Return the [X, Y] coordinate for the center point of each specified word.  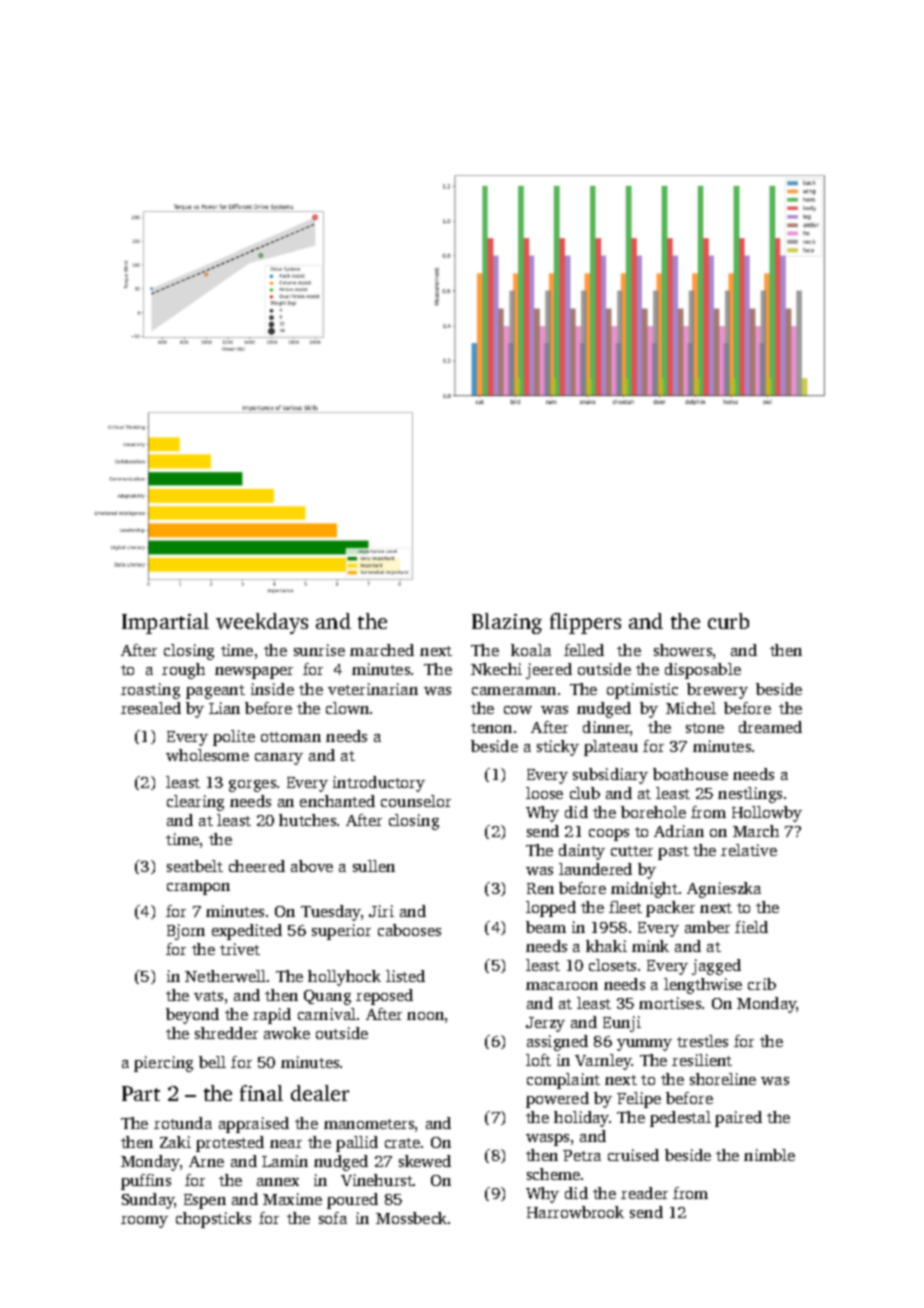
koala [531, 650]
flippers [585, 623]
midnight [644, 890]
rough [183, 671]
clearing [195, 803]
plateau [611, 748]
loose [544, 793]
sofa [333, 1218]
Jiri [381, 911]
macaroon [562, 986]
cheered [257, 866]
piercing [163, 1064]
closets [612, 965]
